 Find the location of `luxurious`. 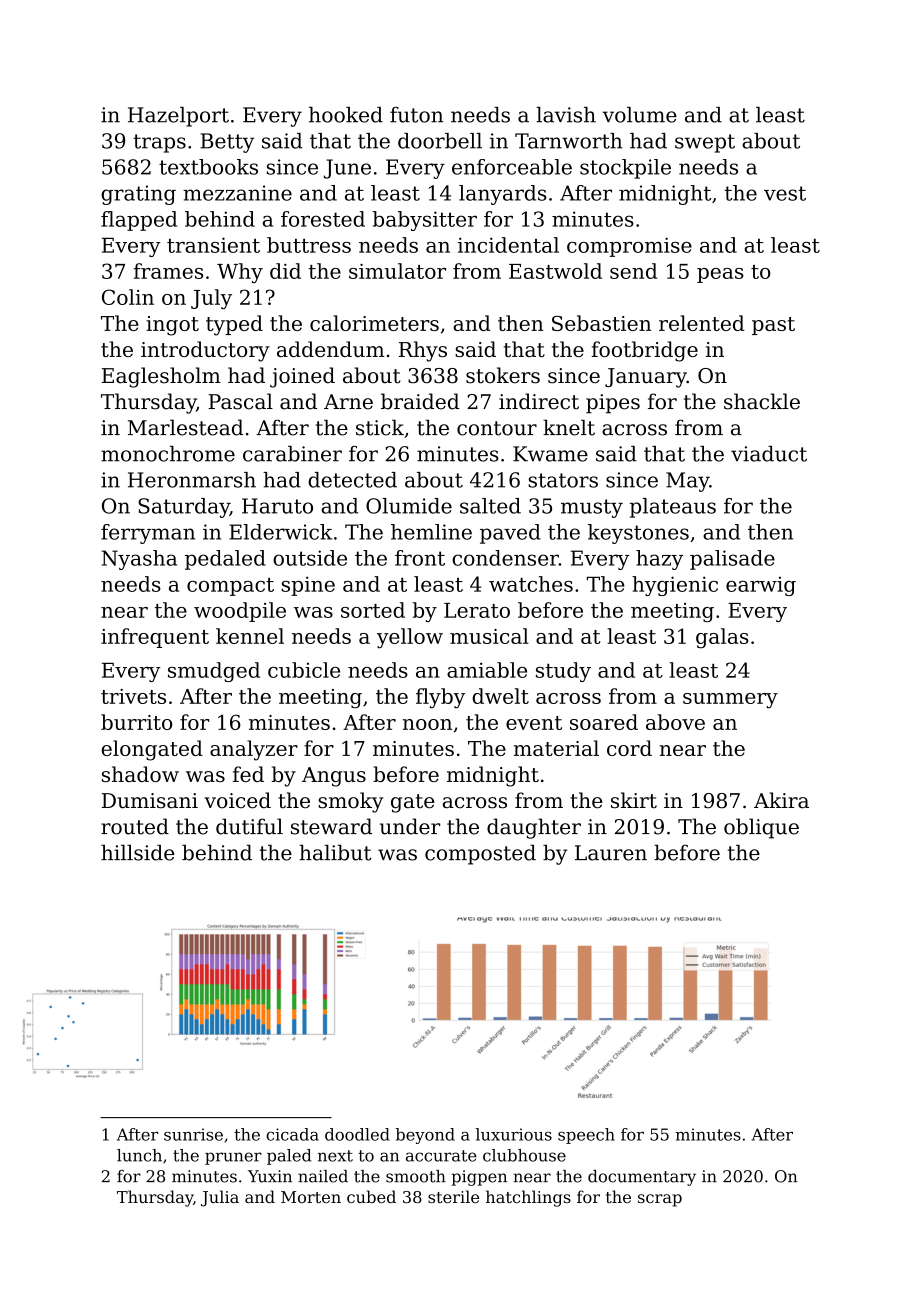

luxurious is located at coordinates (514, 1134).
